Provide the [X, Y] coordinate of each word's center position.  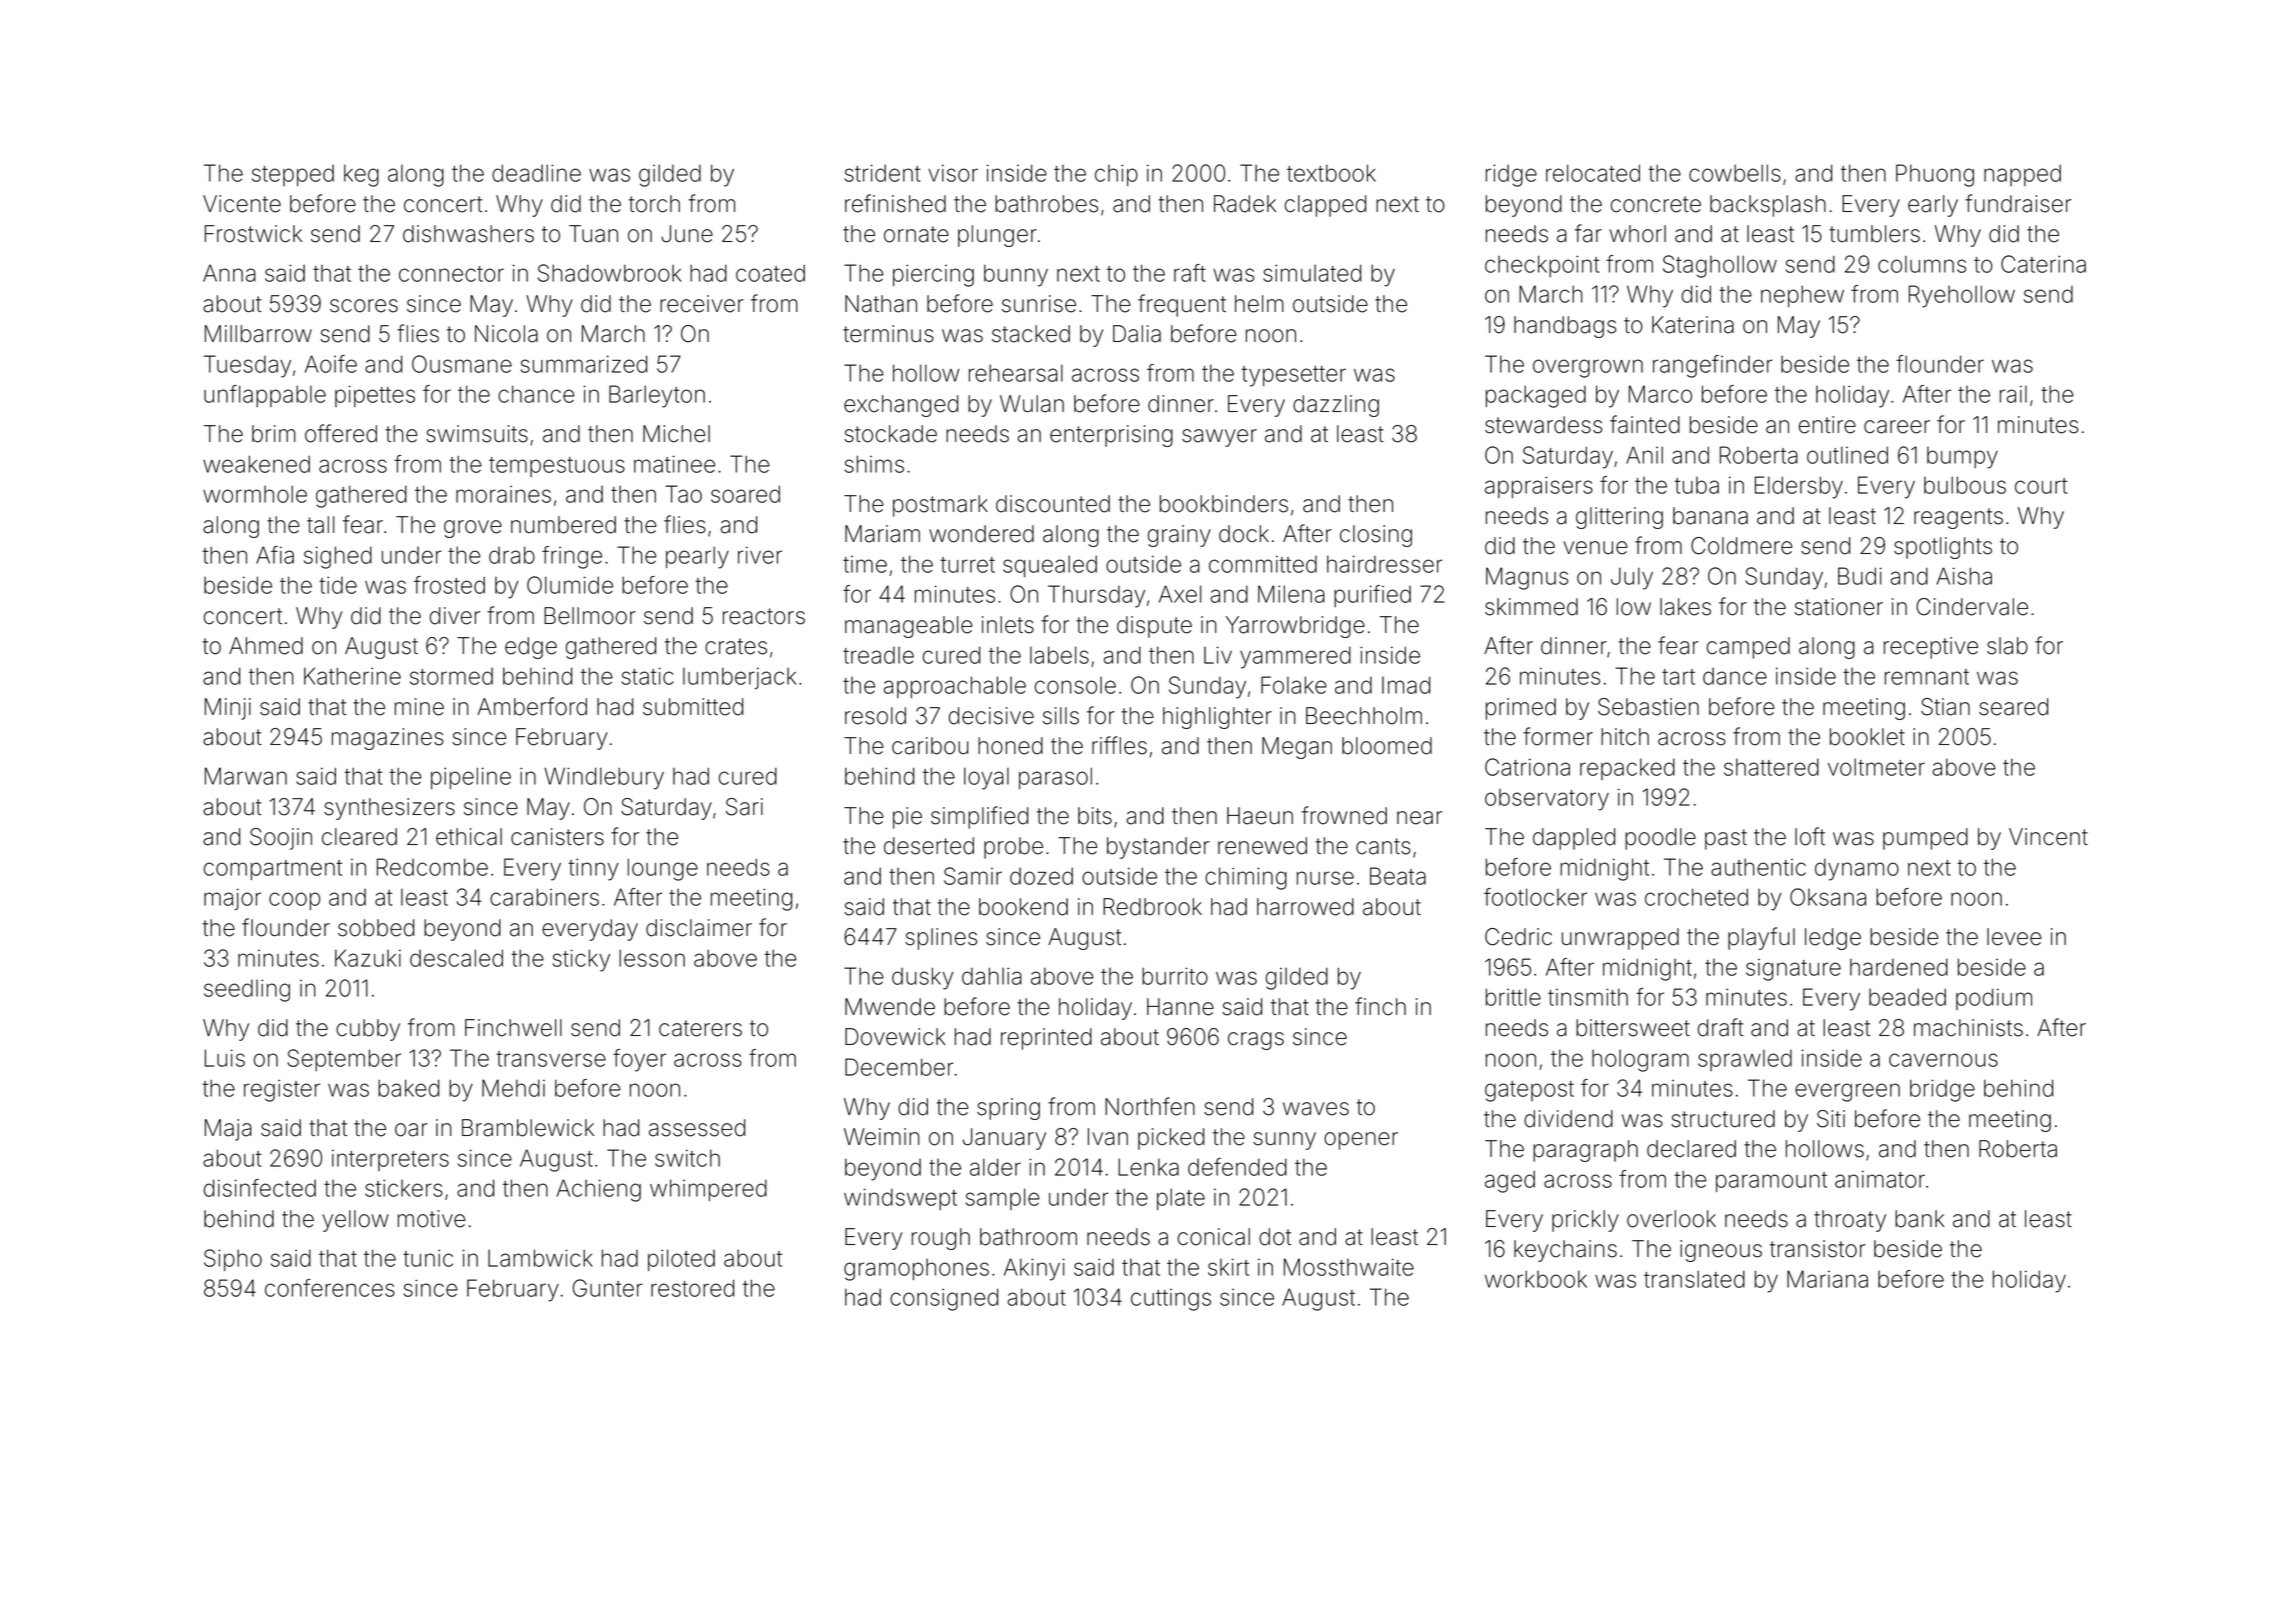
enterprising [1111, 436]
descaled [456, 958]
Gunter [608, 1288]
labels [1059, 655]
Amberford [532, 706]
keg [361, 175]
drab [512, 555]
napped [2022, 175]
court [2041, 486]
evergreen [1847, 1092]
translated [1694, 1279]
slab [2007, 646]
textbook [1331, 173]
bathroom [1028, 1237]
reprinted [1046, 1039]
